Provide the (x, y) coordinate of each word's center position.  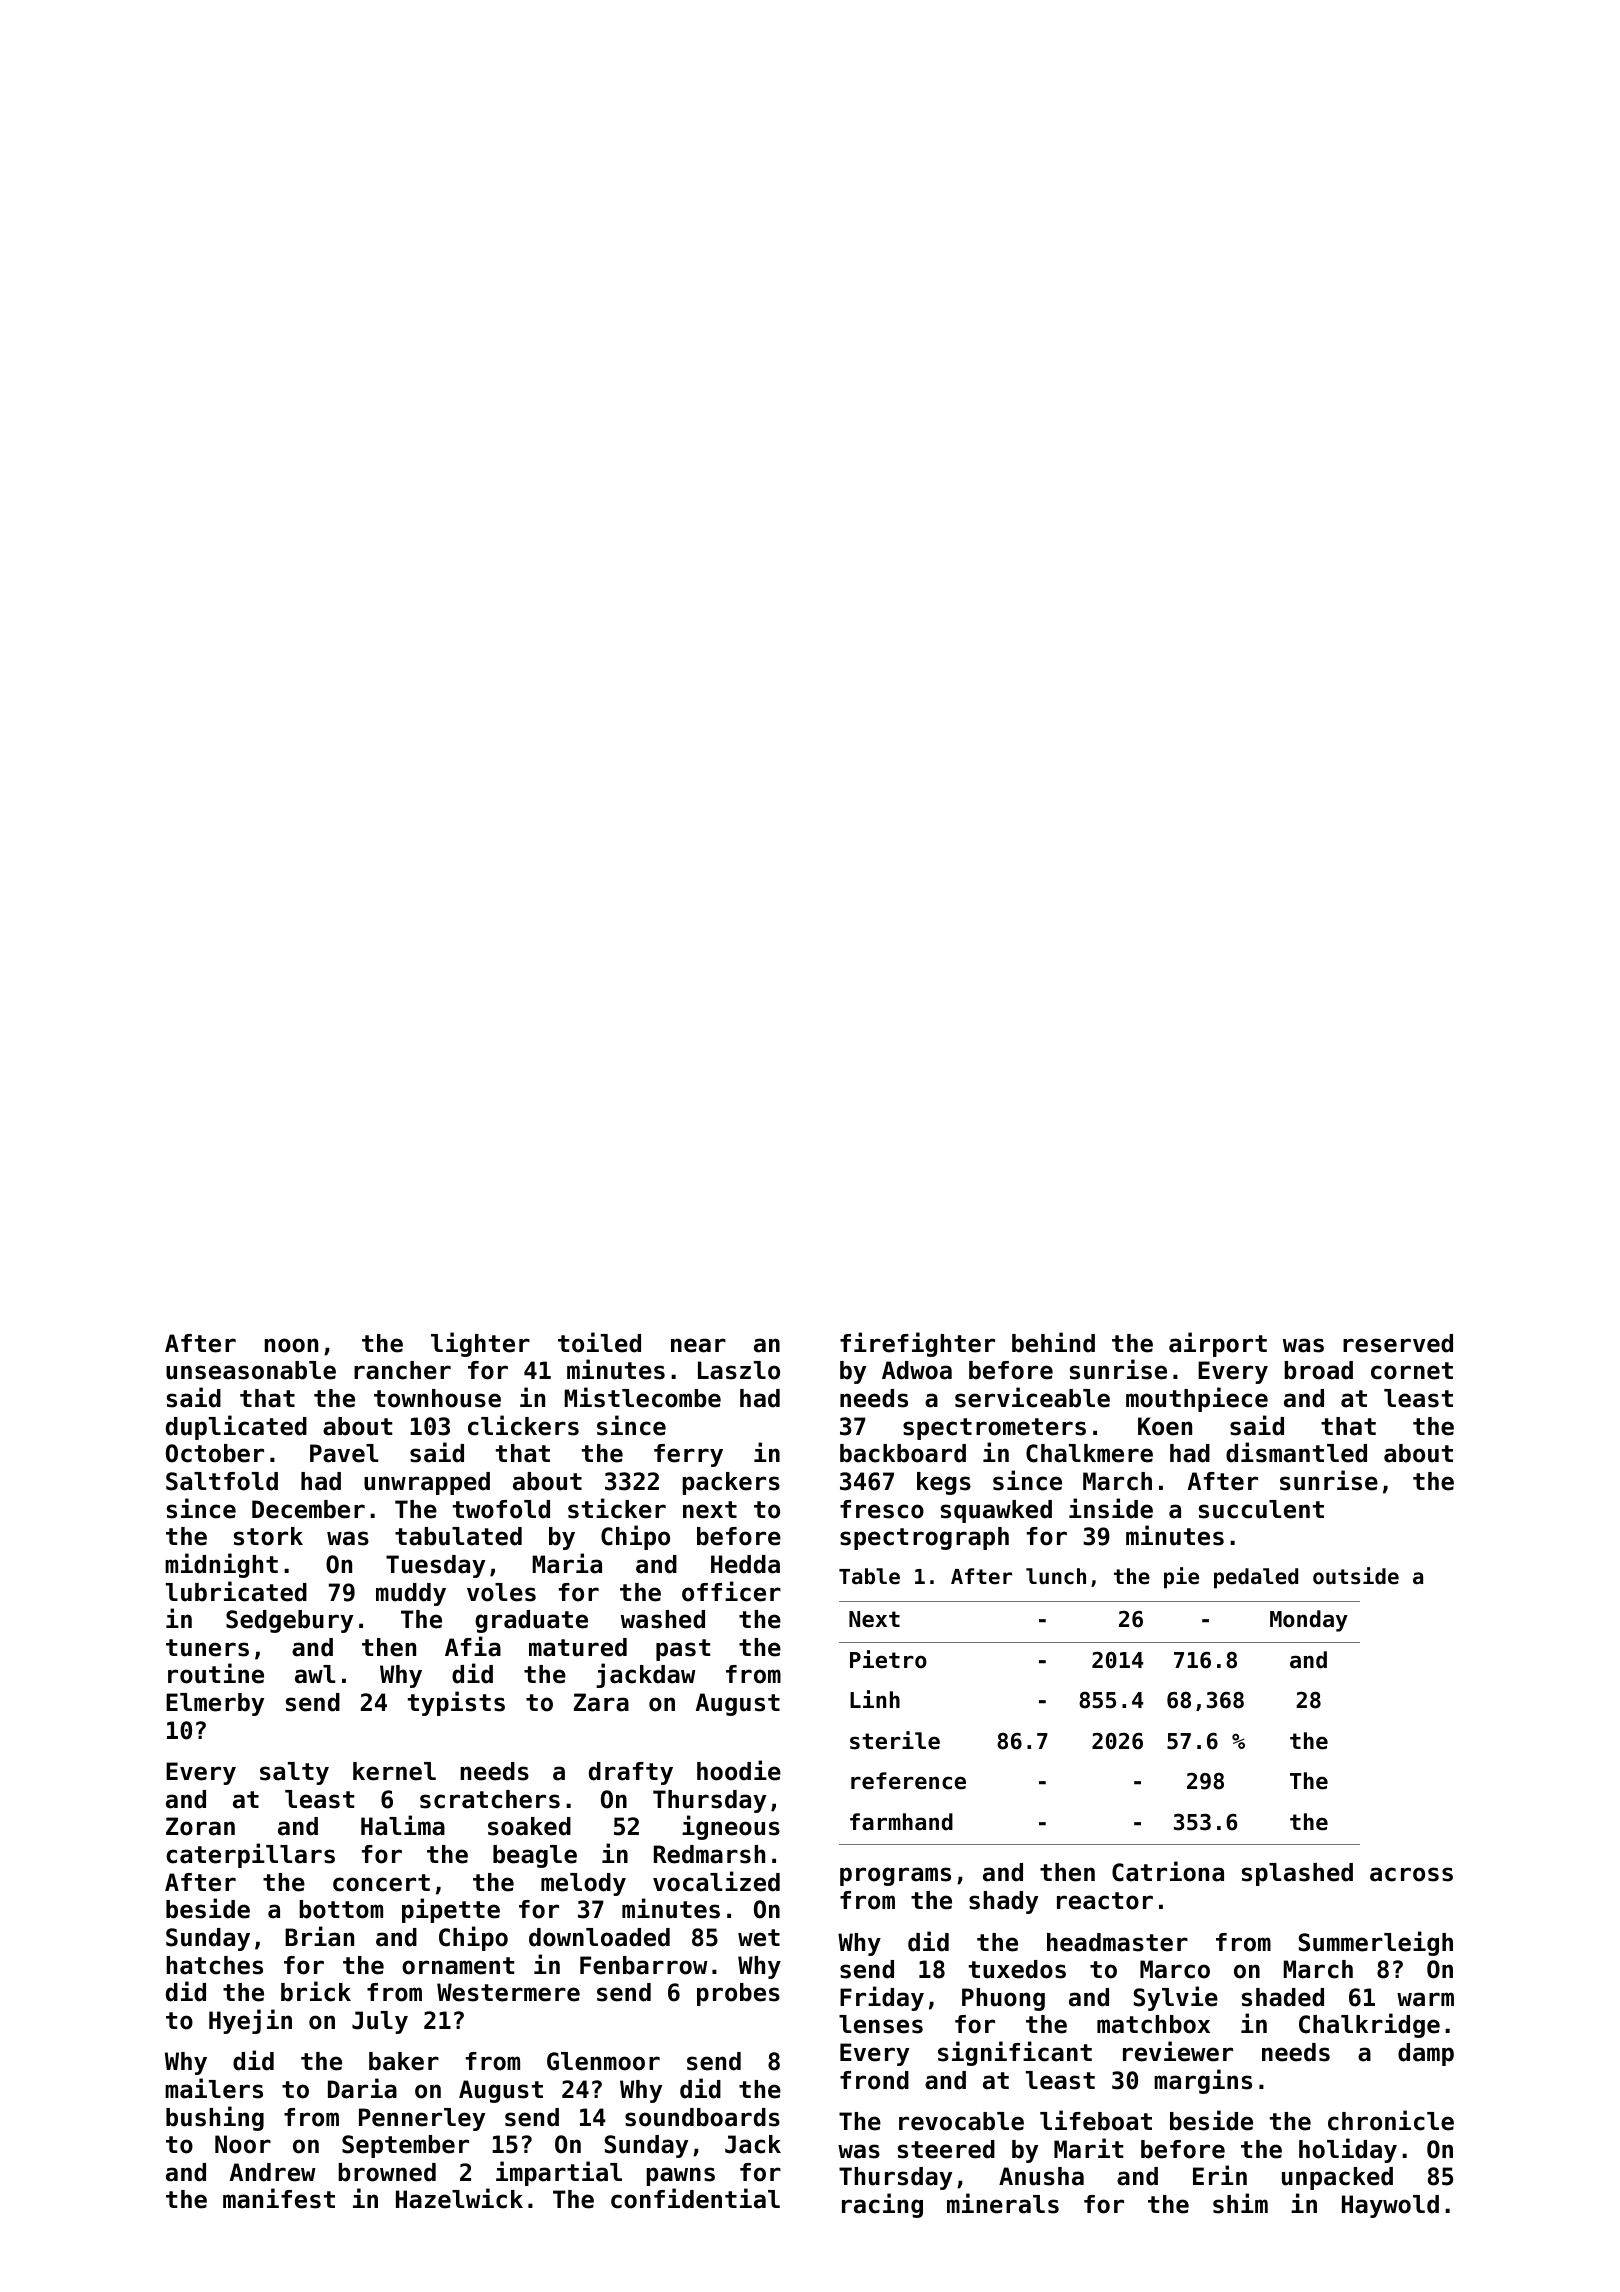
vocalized (716, 1881)
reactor (1105, 1901)
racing (882, 2205)
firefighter (917, 1344)
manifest (279, 2198)
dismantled (1296, 1452)
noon (291, 1345)
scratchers (490, 1799)
